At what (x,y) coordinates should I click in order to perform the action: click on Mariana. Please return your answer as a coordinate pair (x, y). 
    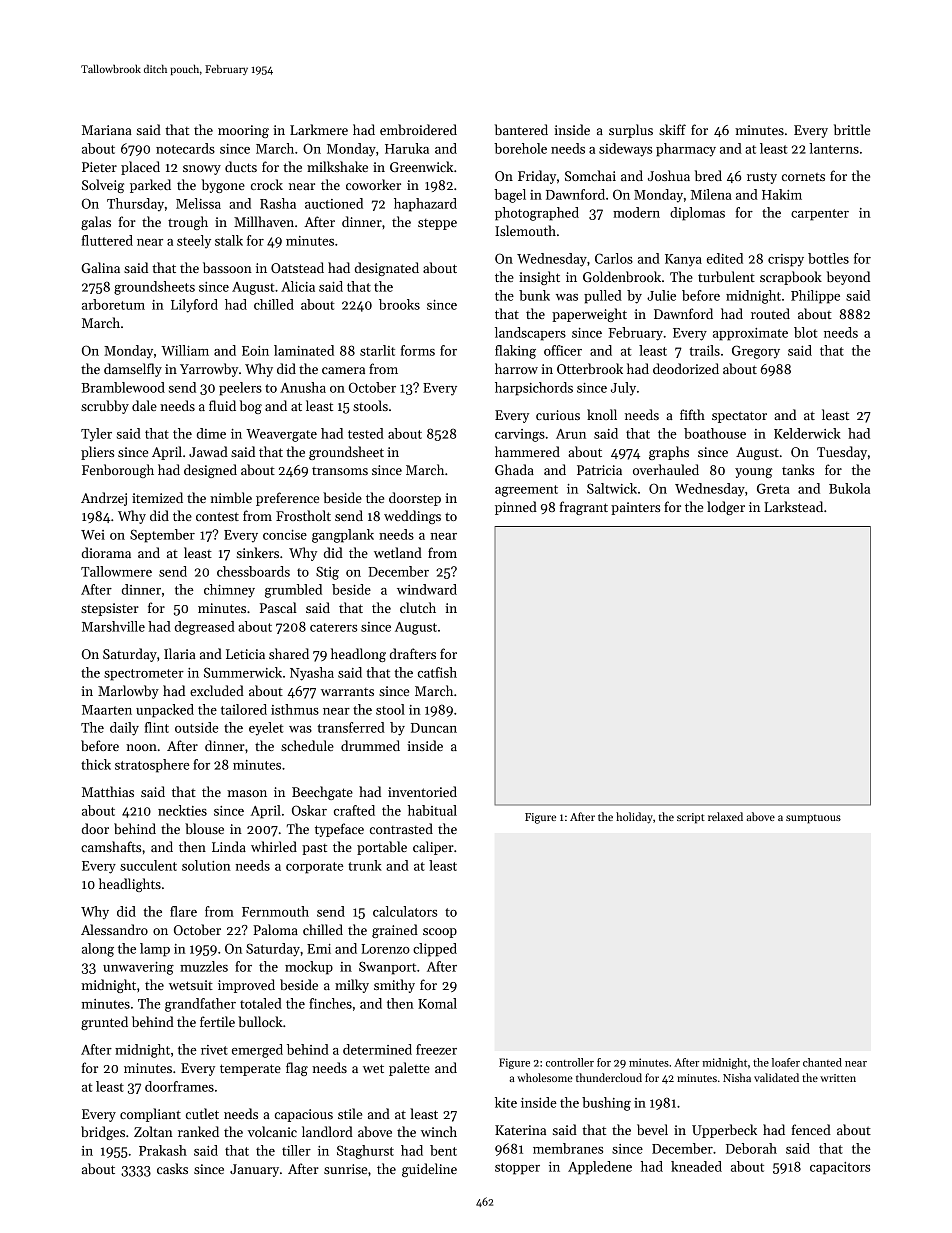
    Looking at the image, I should click on (107, 130).
